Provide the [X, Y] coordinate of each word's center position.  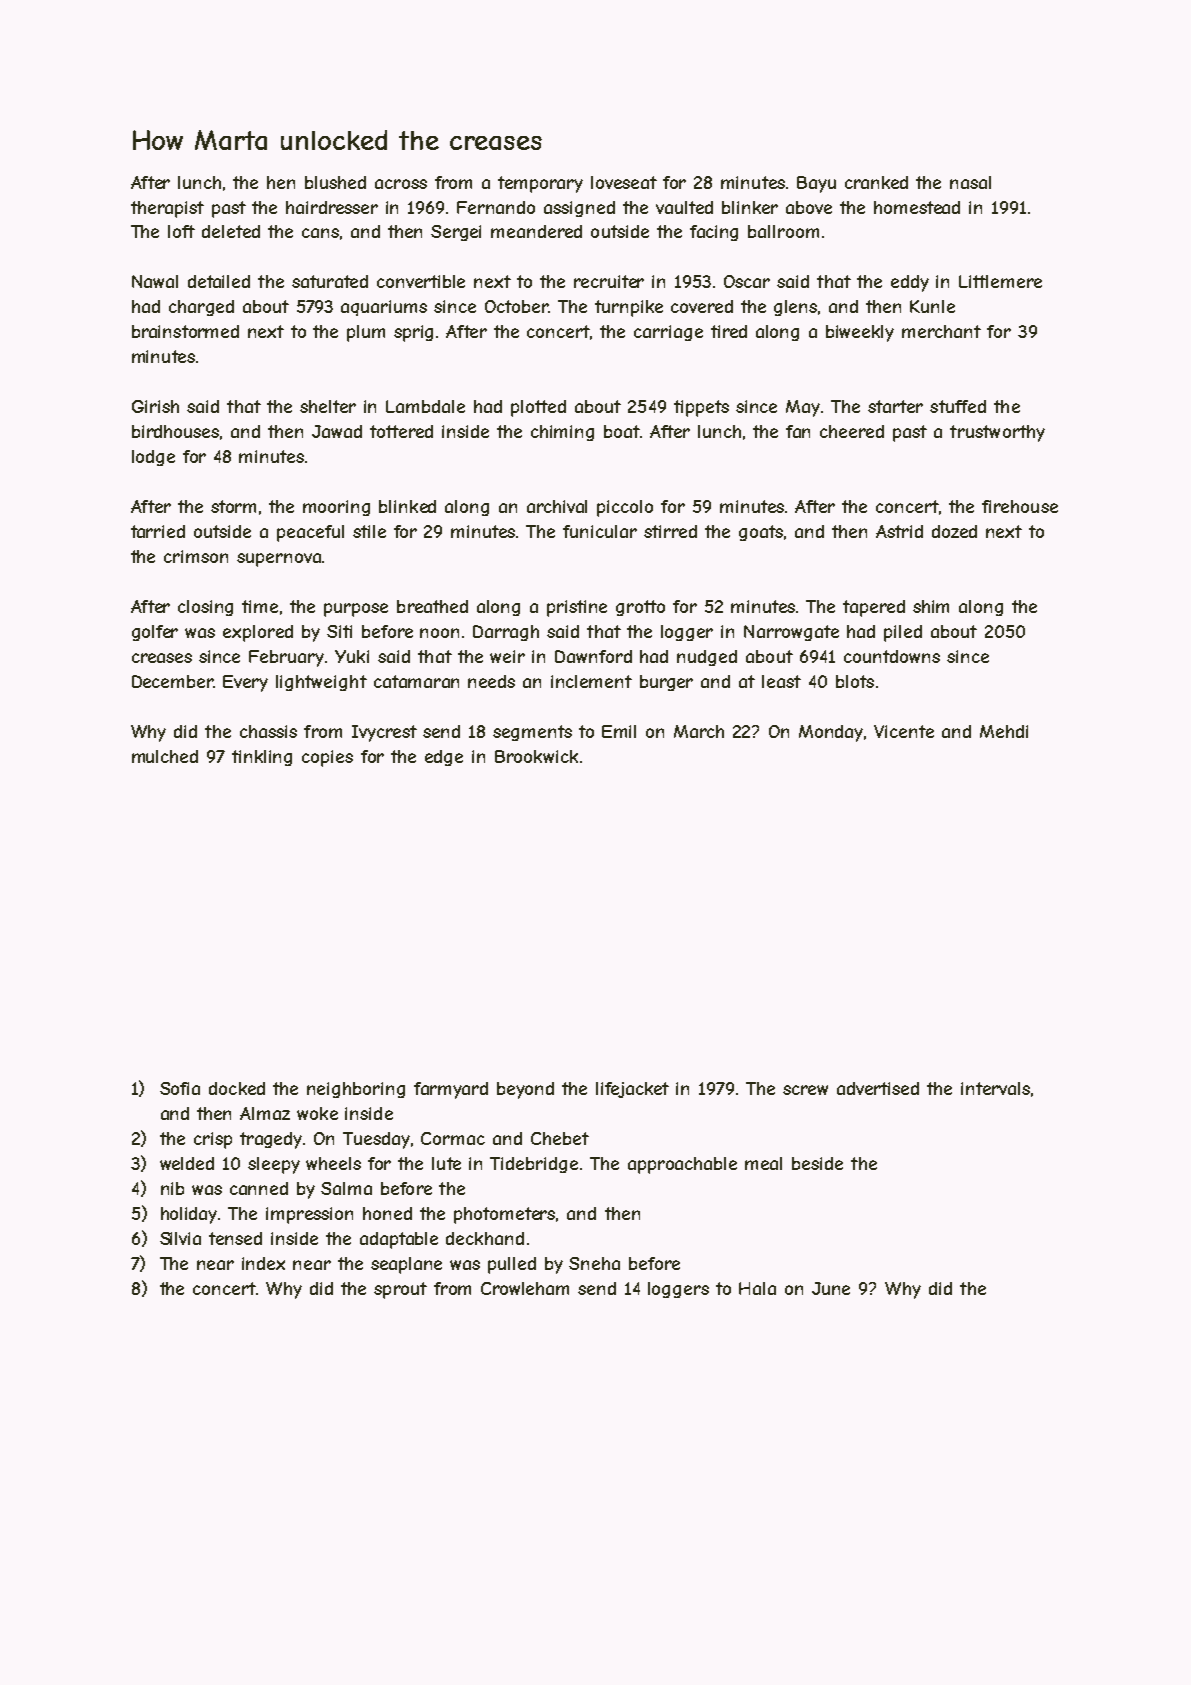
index [263, 1263]
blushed [335, 182]
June [831, 1288]
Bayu [816, 184]
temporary [540, 184]
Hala [757, 1288]
